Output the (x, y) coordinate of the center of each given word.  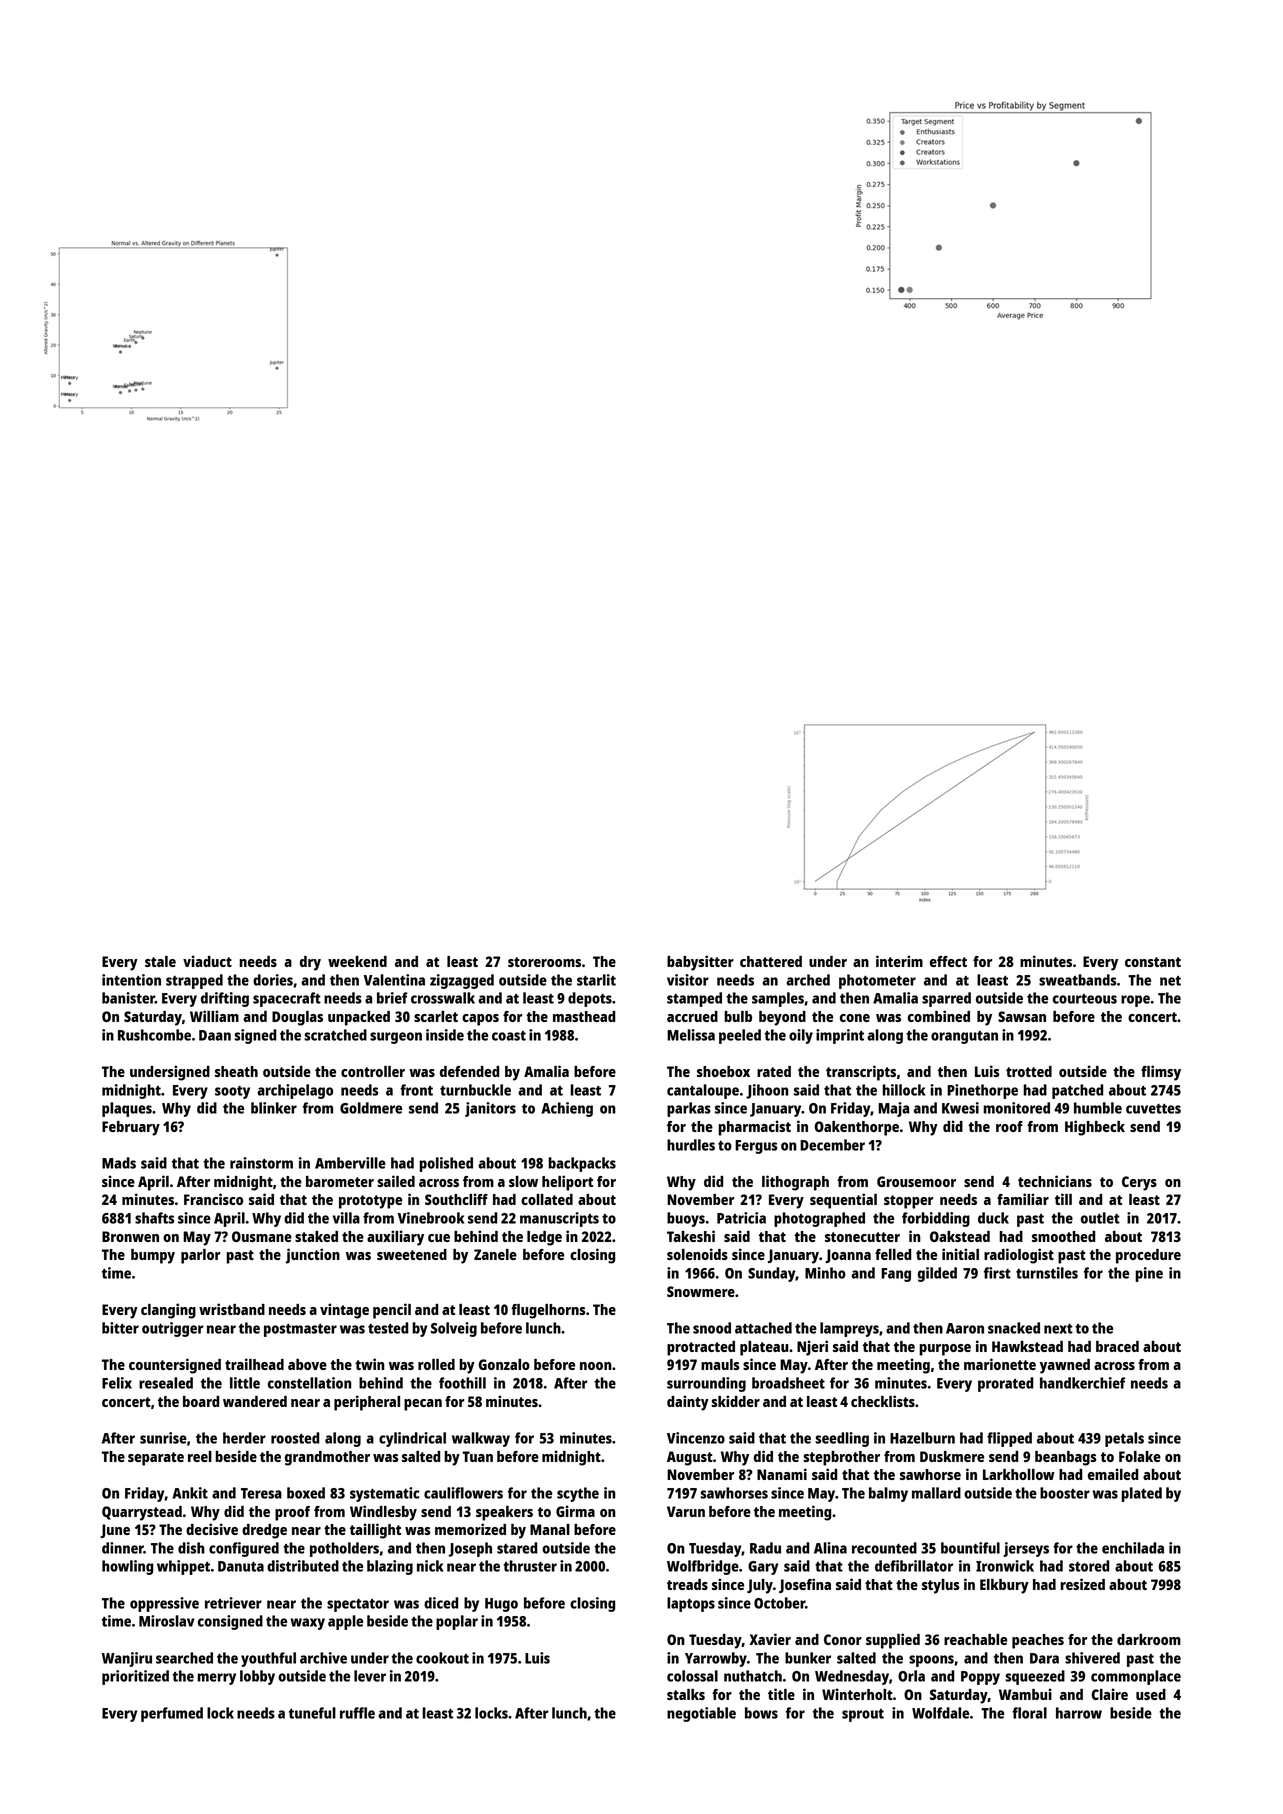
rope (1135, 1001)
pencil (392, 1311)
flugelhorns (548, 1311)
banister (128, 998)
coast (509, 1036)
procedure (1148, 1256)
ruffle (357, 1713)
